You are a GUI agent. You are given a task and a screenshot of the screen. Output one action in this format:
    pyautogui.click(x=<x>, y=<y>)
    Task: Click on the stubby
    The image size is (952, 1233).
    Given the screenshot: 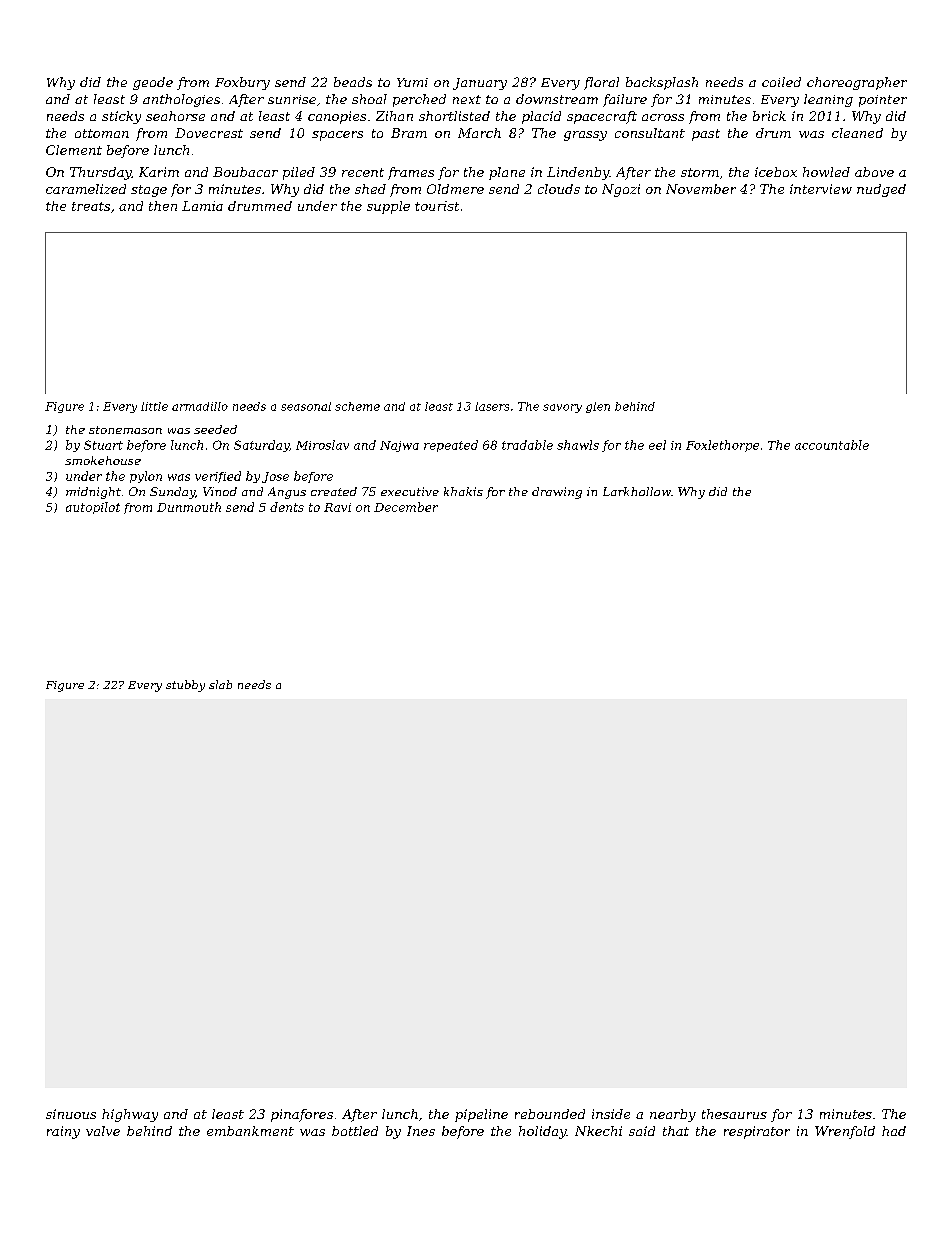 What is the action you would take?
    pyautogui.click(x=185, y=686)
